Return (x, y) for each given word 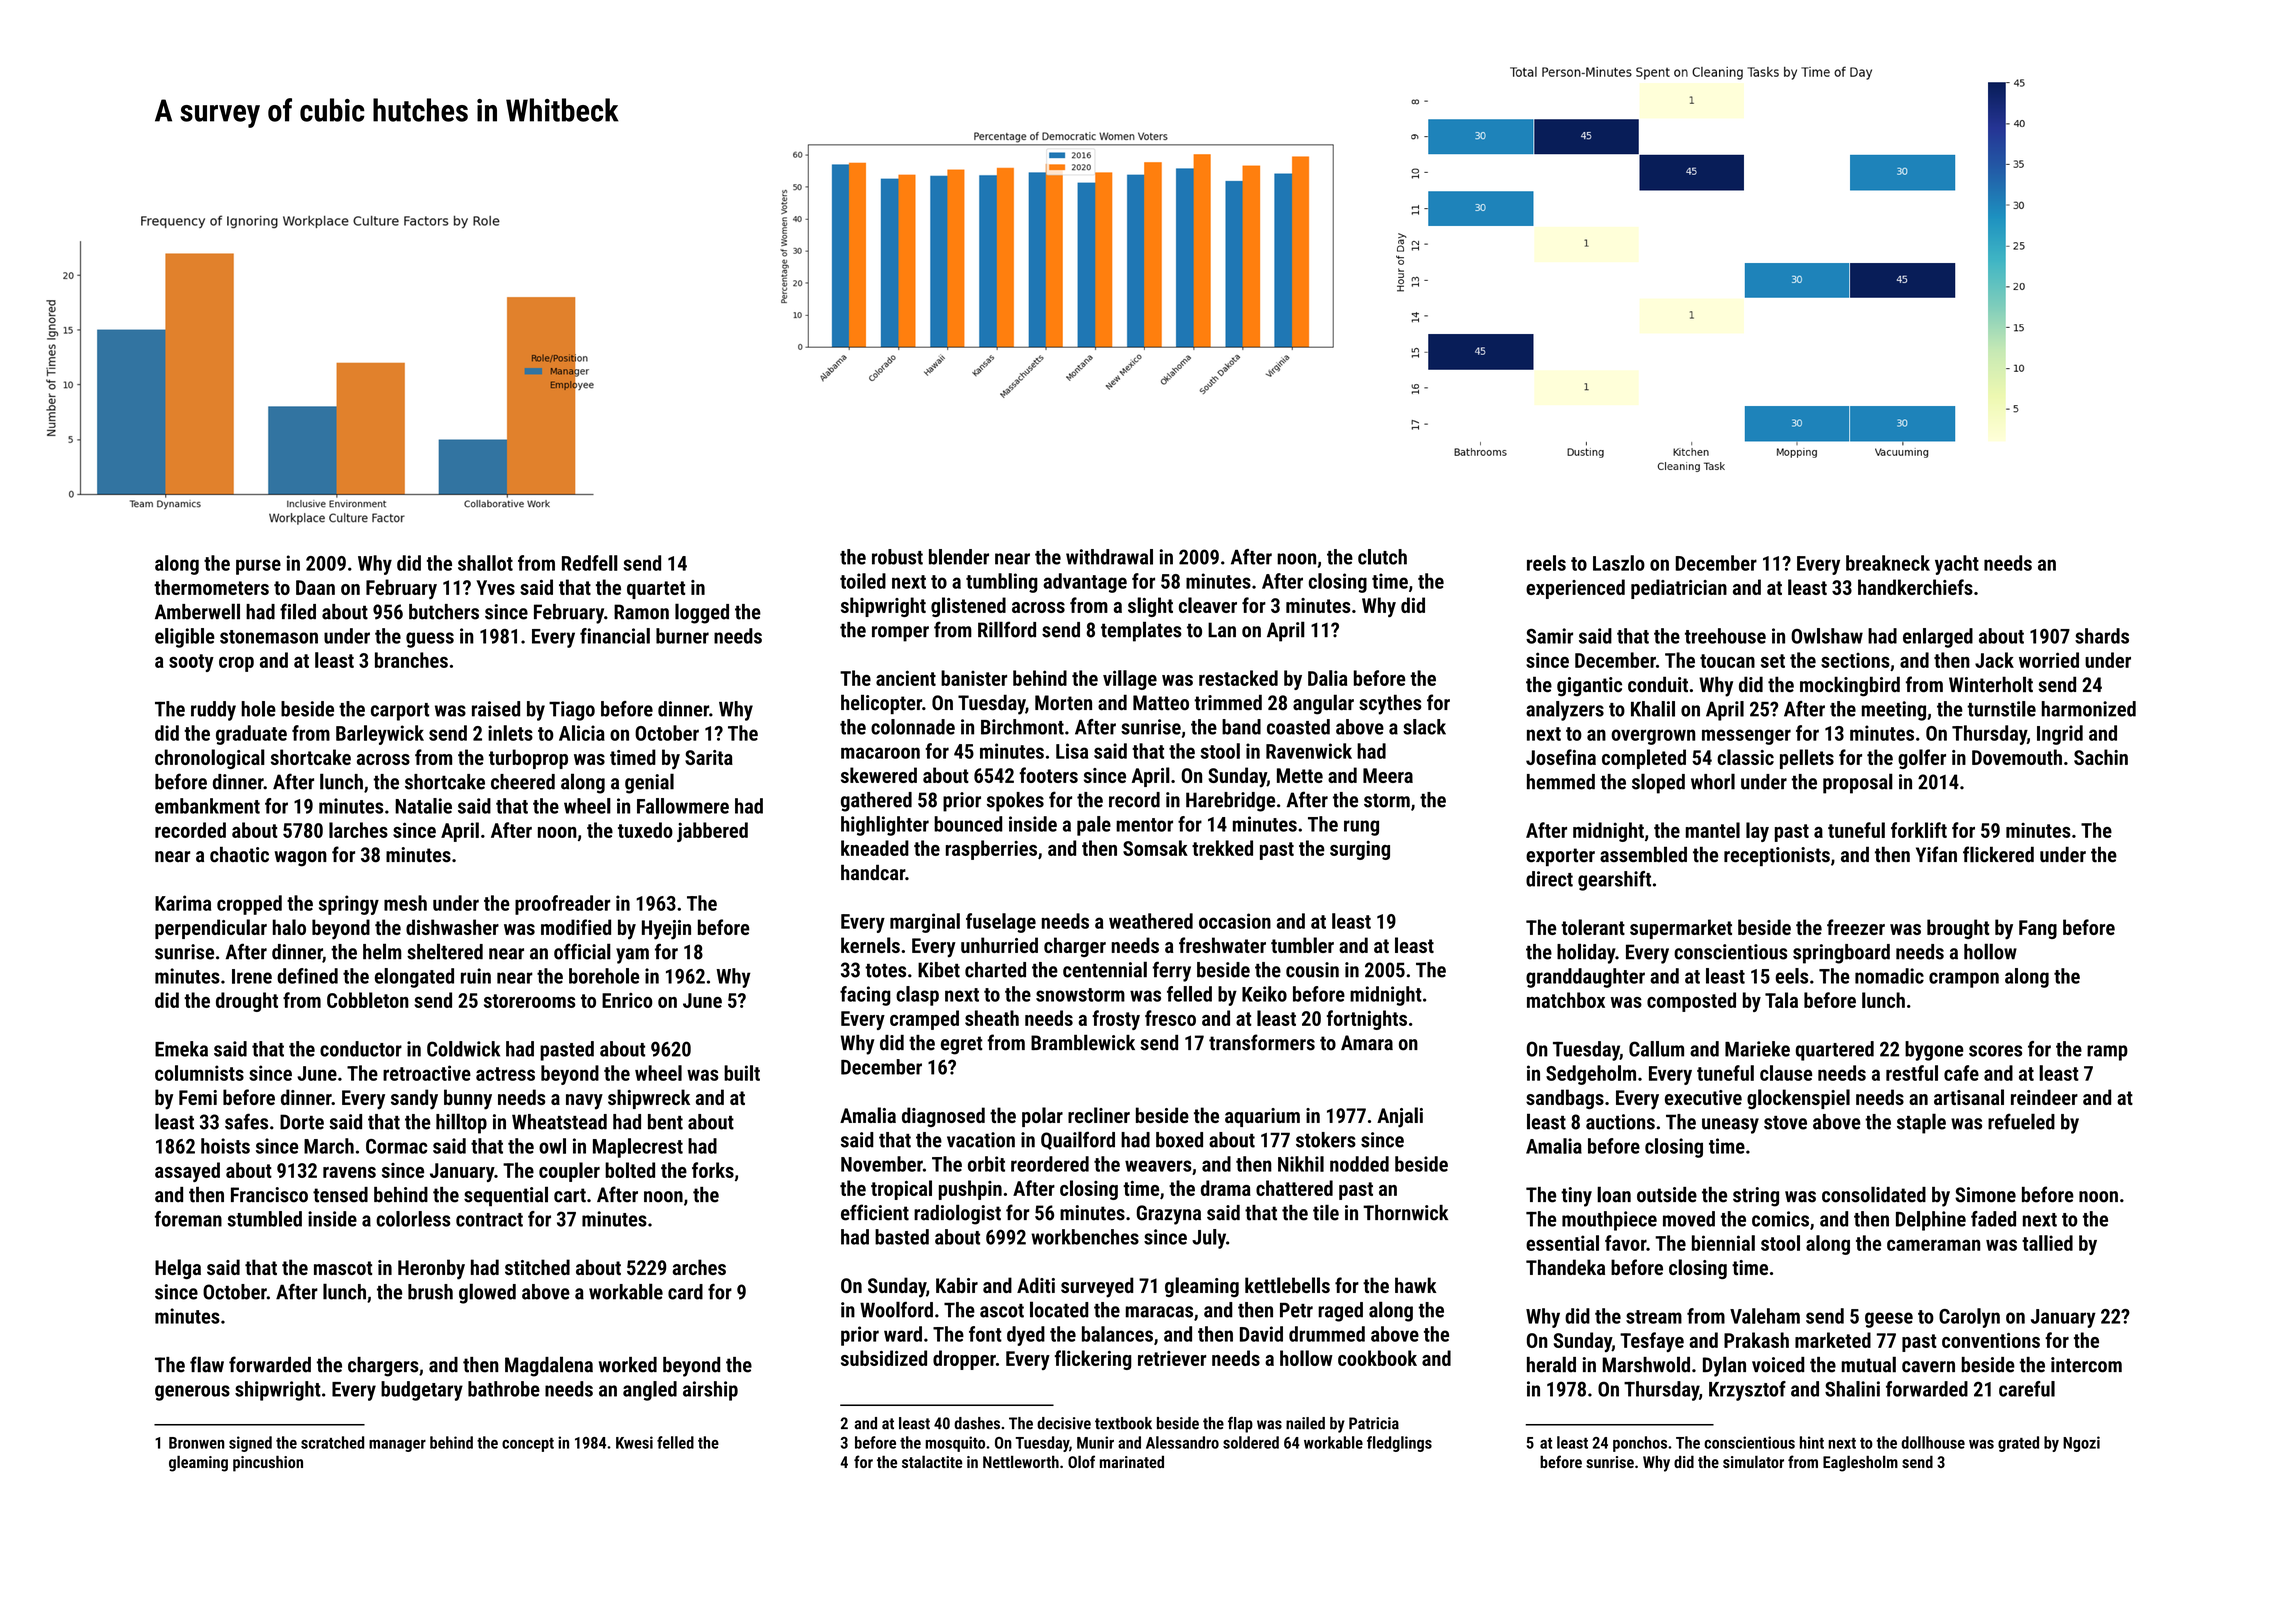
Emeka (181, 1049)
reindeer (2044, 1097)
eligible (185, 638)
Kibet (939, 970)
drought (247, 1002)
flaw (207, 1364)
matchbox (1566, 1000)
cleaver (1208, 605)
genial (649, 783)
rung (1361, 828)
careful (2027, 1389)
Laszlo (1619, 563)
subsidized (884, 1358)
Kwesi (634, 1442)
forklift (1919, 830)
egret (961, 1045)
